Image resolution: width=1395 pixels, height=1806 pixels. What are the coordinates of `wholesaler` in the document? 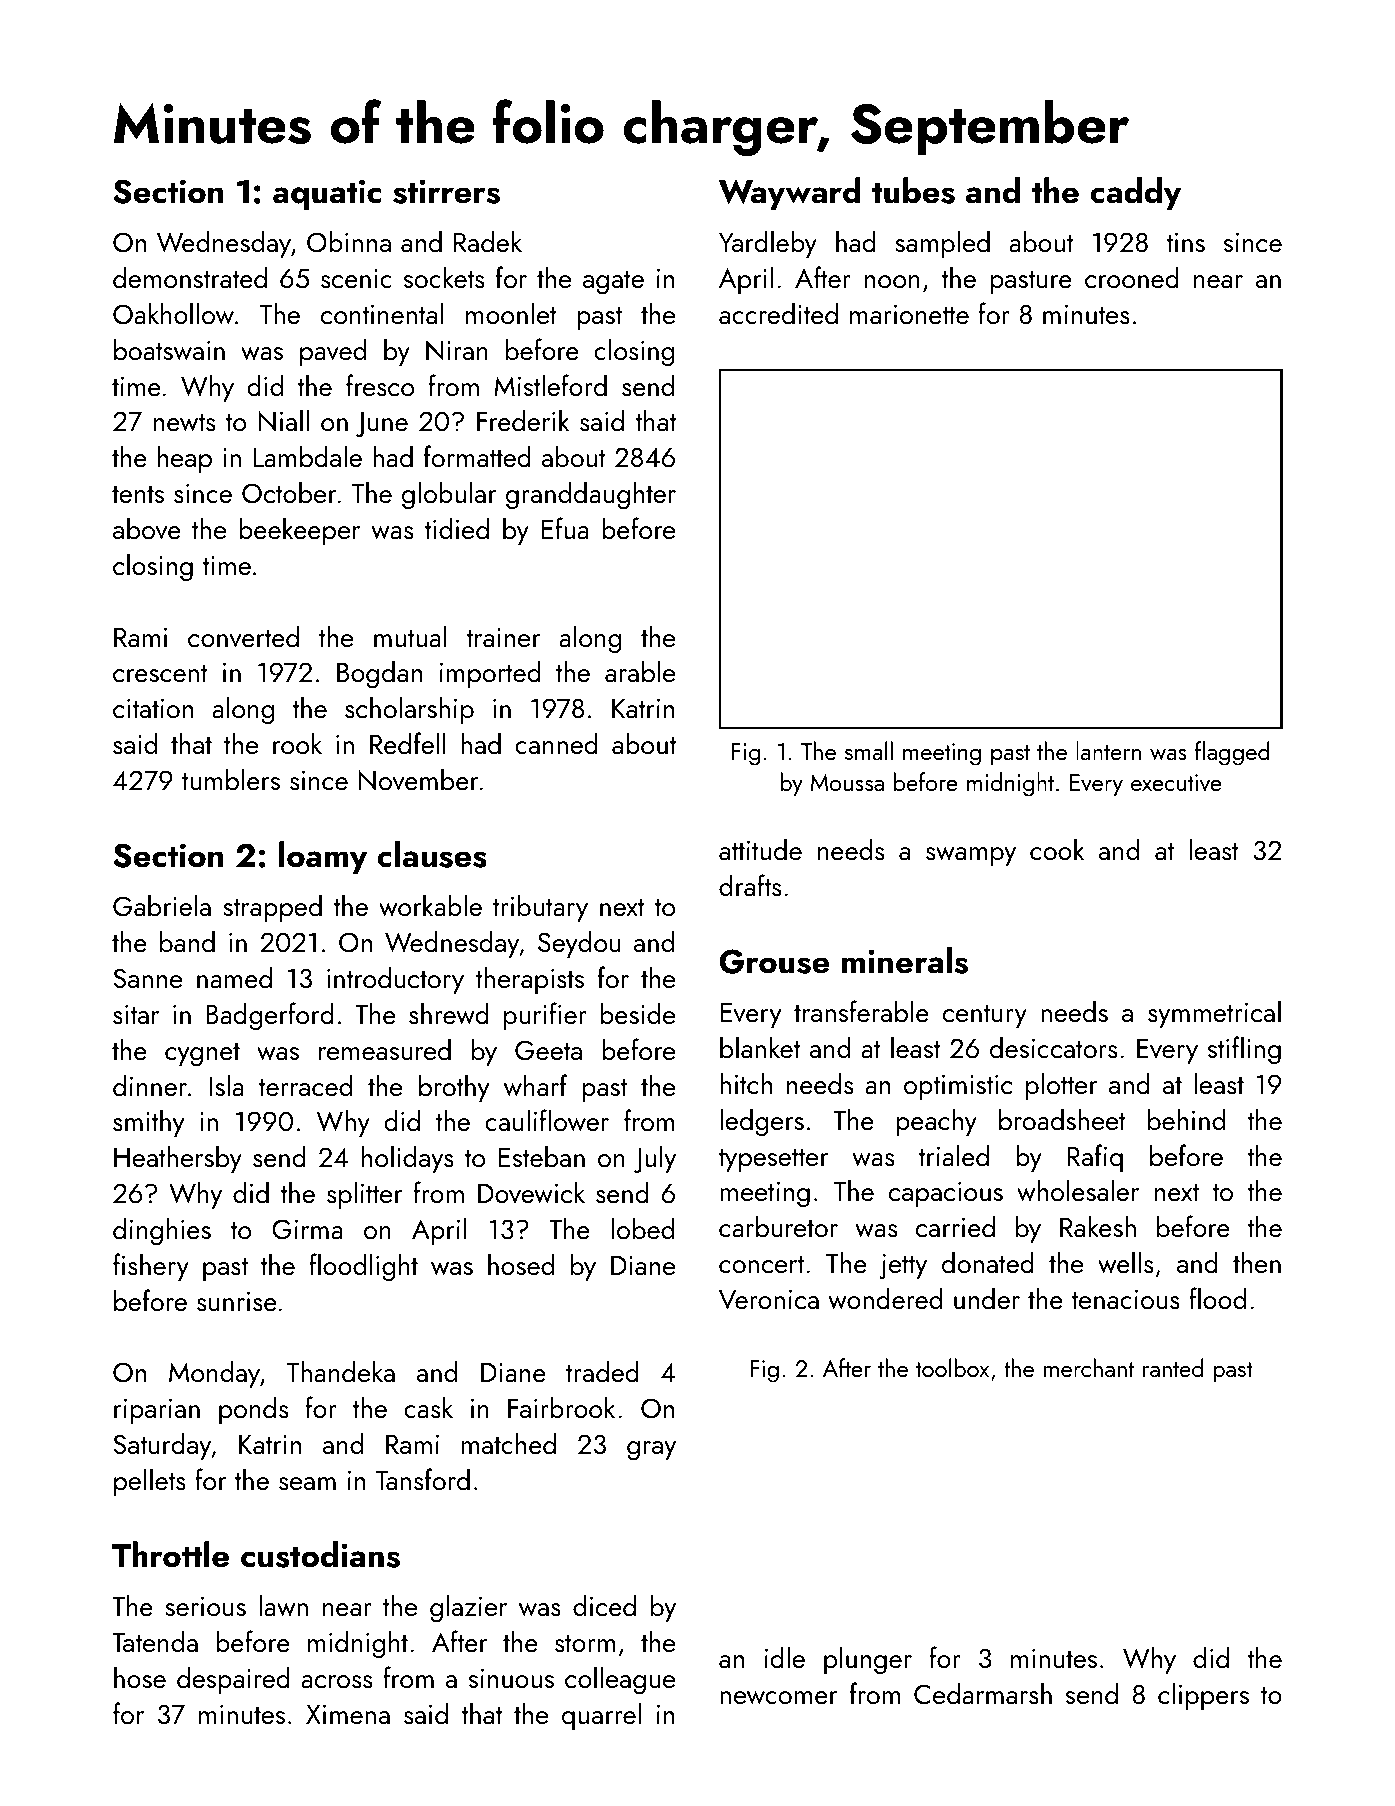 It's located at (1078, 1190).
